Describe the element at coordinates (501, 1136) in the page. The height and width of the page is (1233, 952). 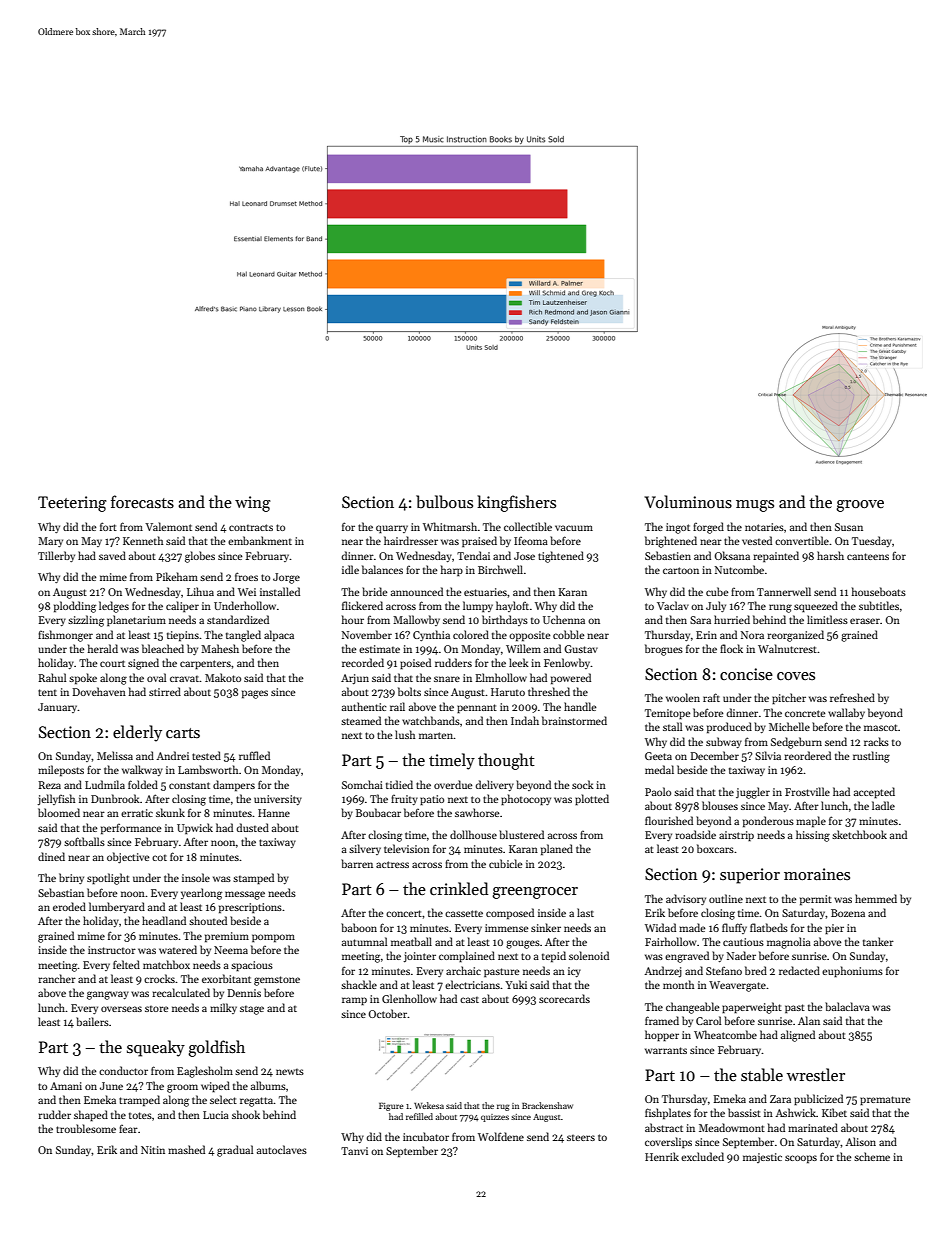
I see `Wolfdene` at that location.
